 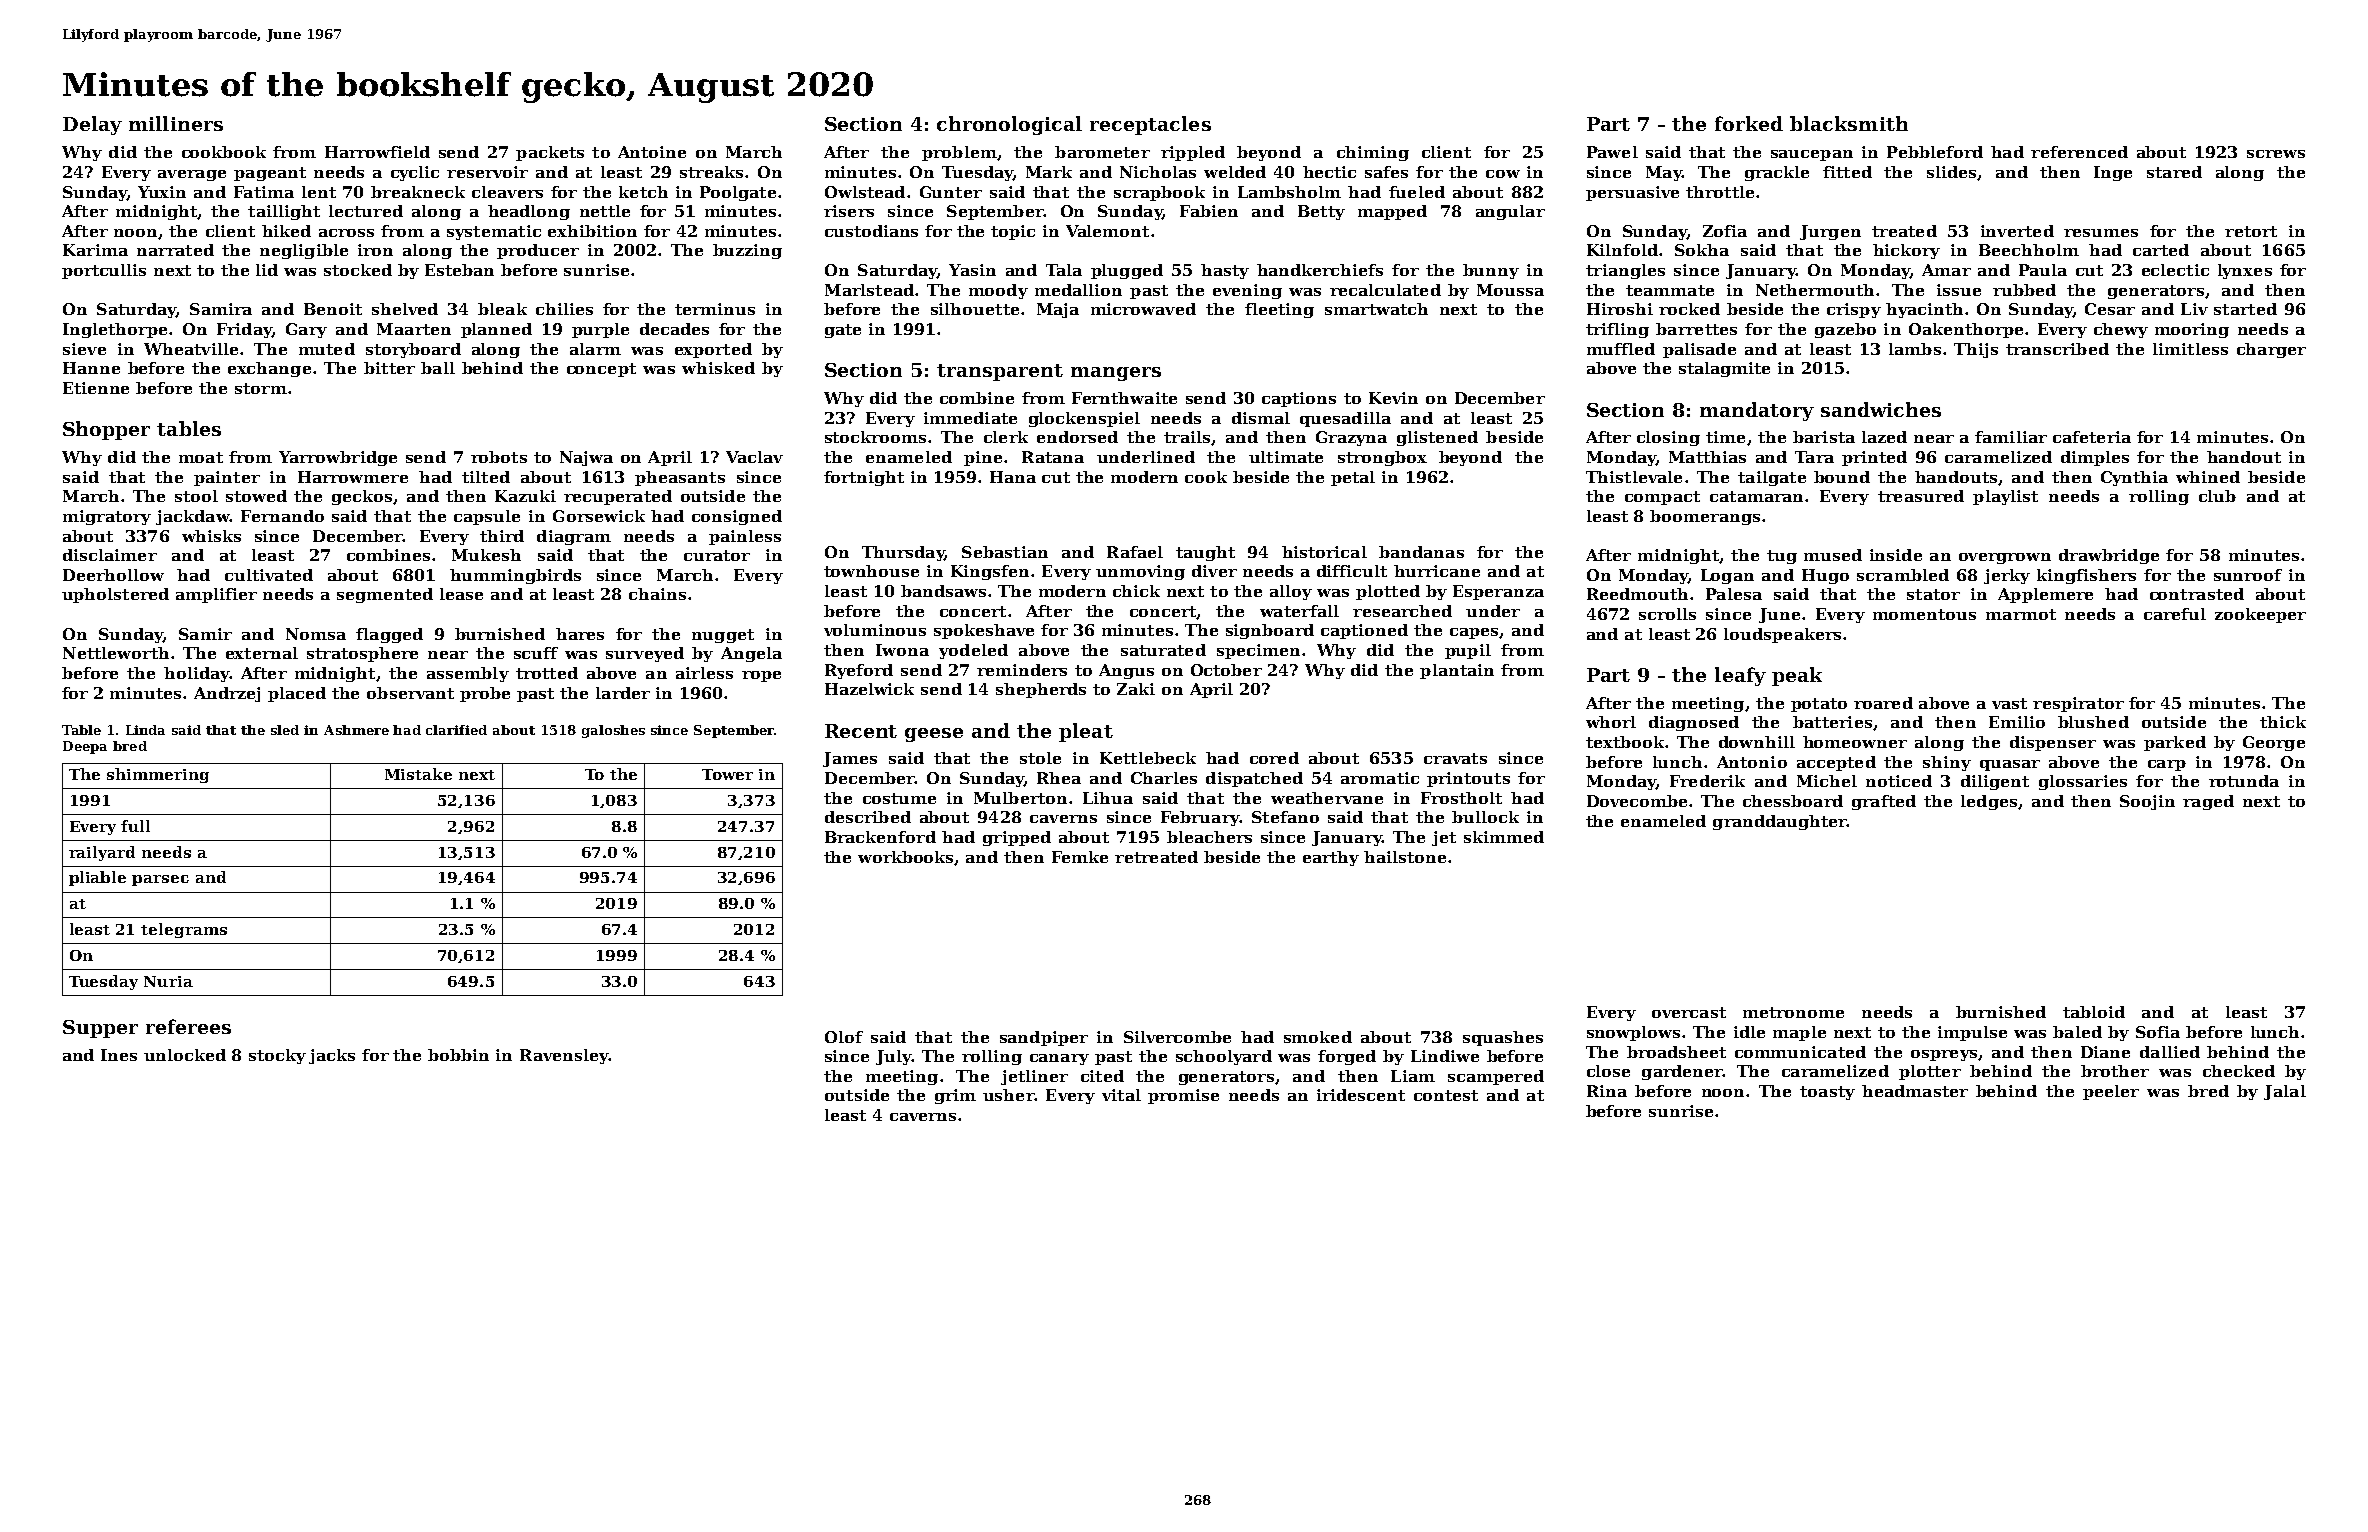 What do you see at coordinates (1373, 153) in the screenshot?
I see `chiming` at bounding box center [1373, 153].
